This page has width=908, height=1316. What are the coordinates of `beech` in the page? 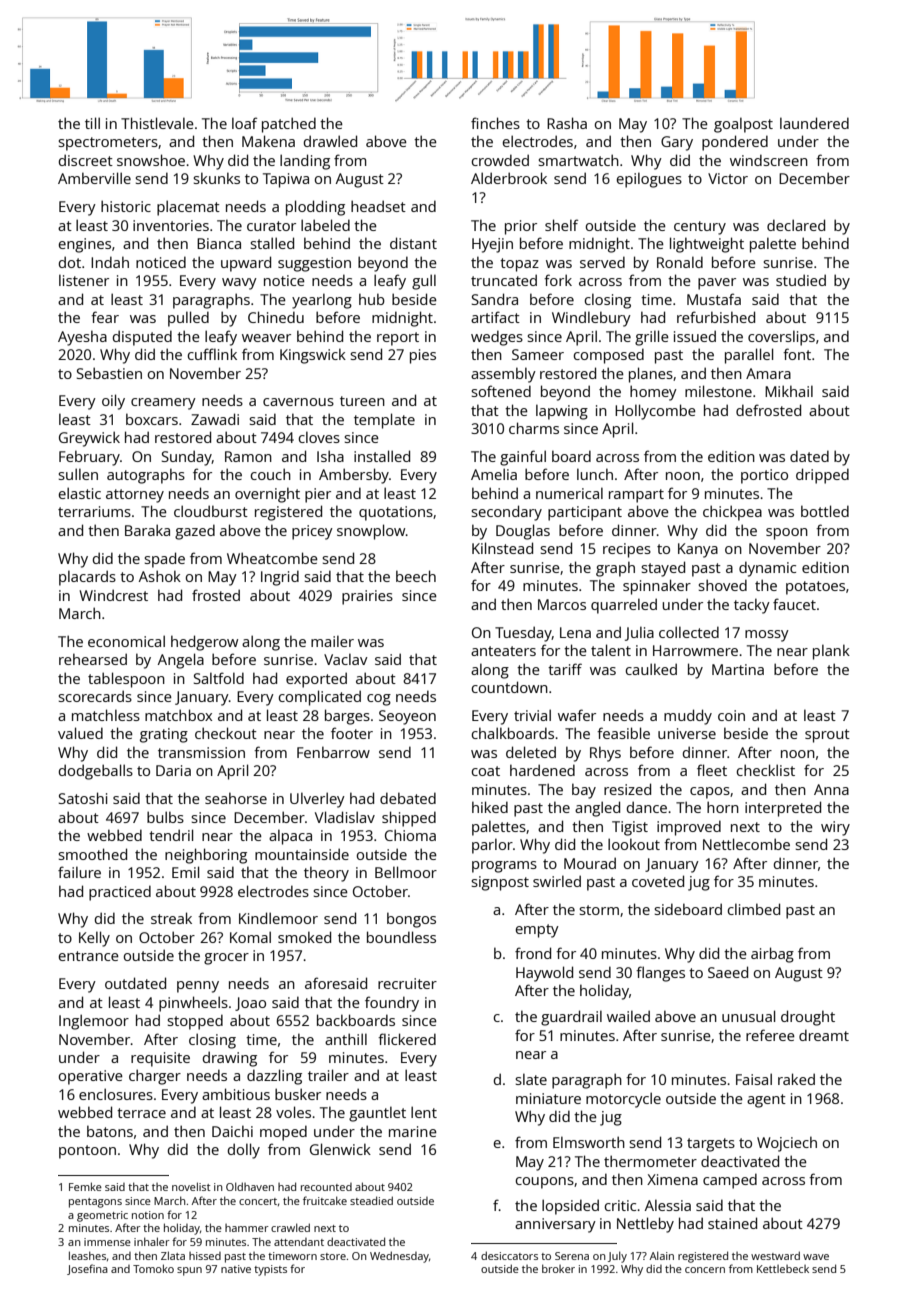 It's located at (416, 576).
